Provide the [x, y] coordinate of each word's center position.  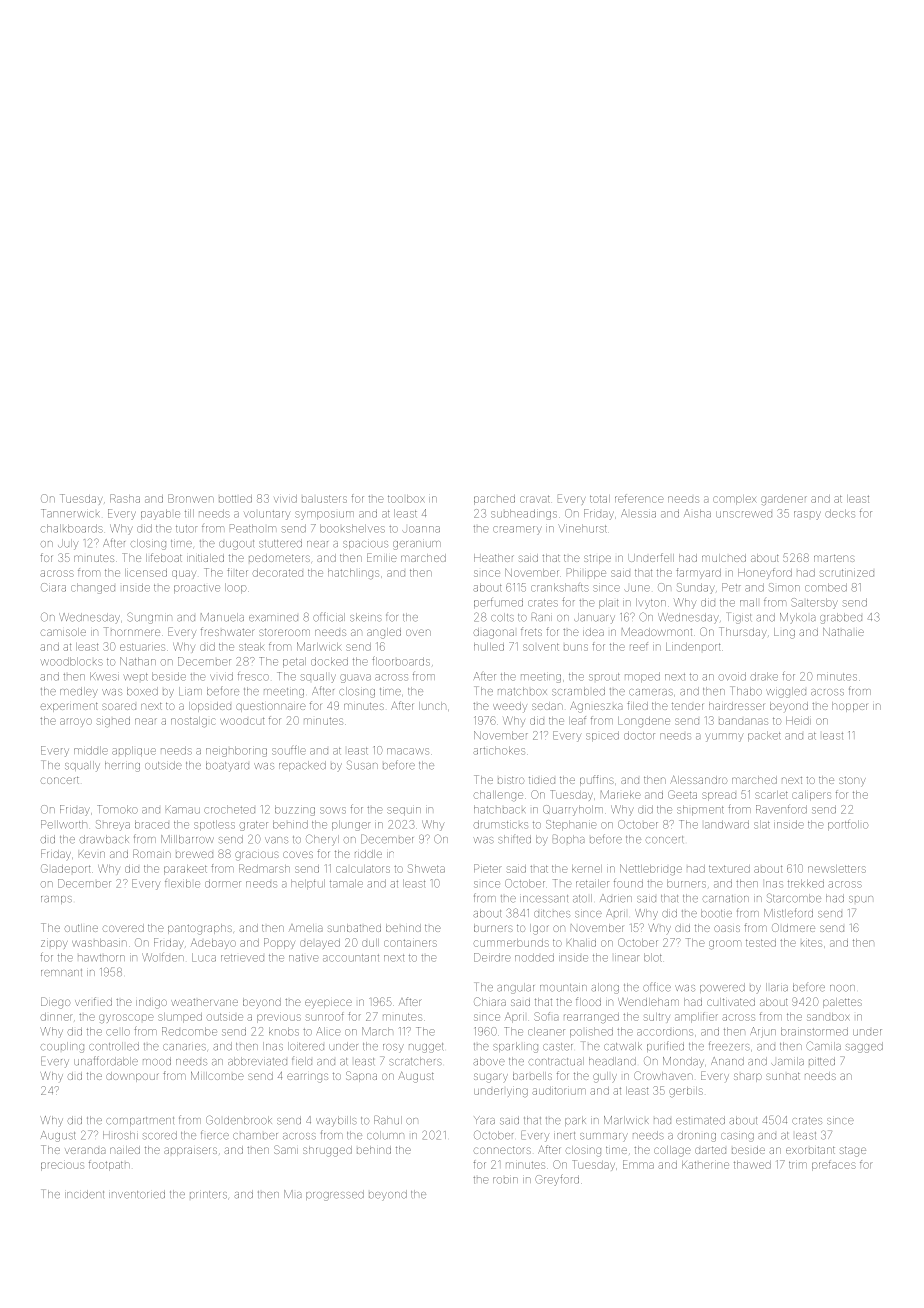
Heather [494, 558]
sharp [748, 1077]
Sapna [361, 1076]
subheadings [524, 514]
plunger [351, 825]
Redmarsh [264, 868]
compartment [140, 1121]
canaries [184, 1047]
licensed [146, 573]
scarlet [771, 795]
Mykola [797, 617]
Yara [484, 1120]
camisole [63, 632]
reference [639, 498]
